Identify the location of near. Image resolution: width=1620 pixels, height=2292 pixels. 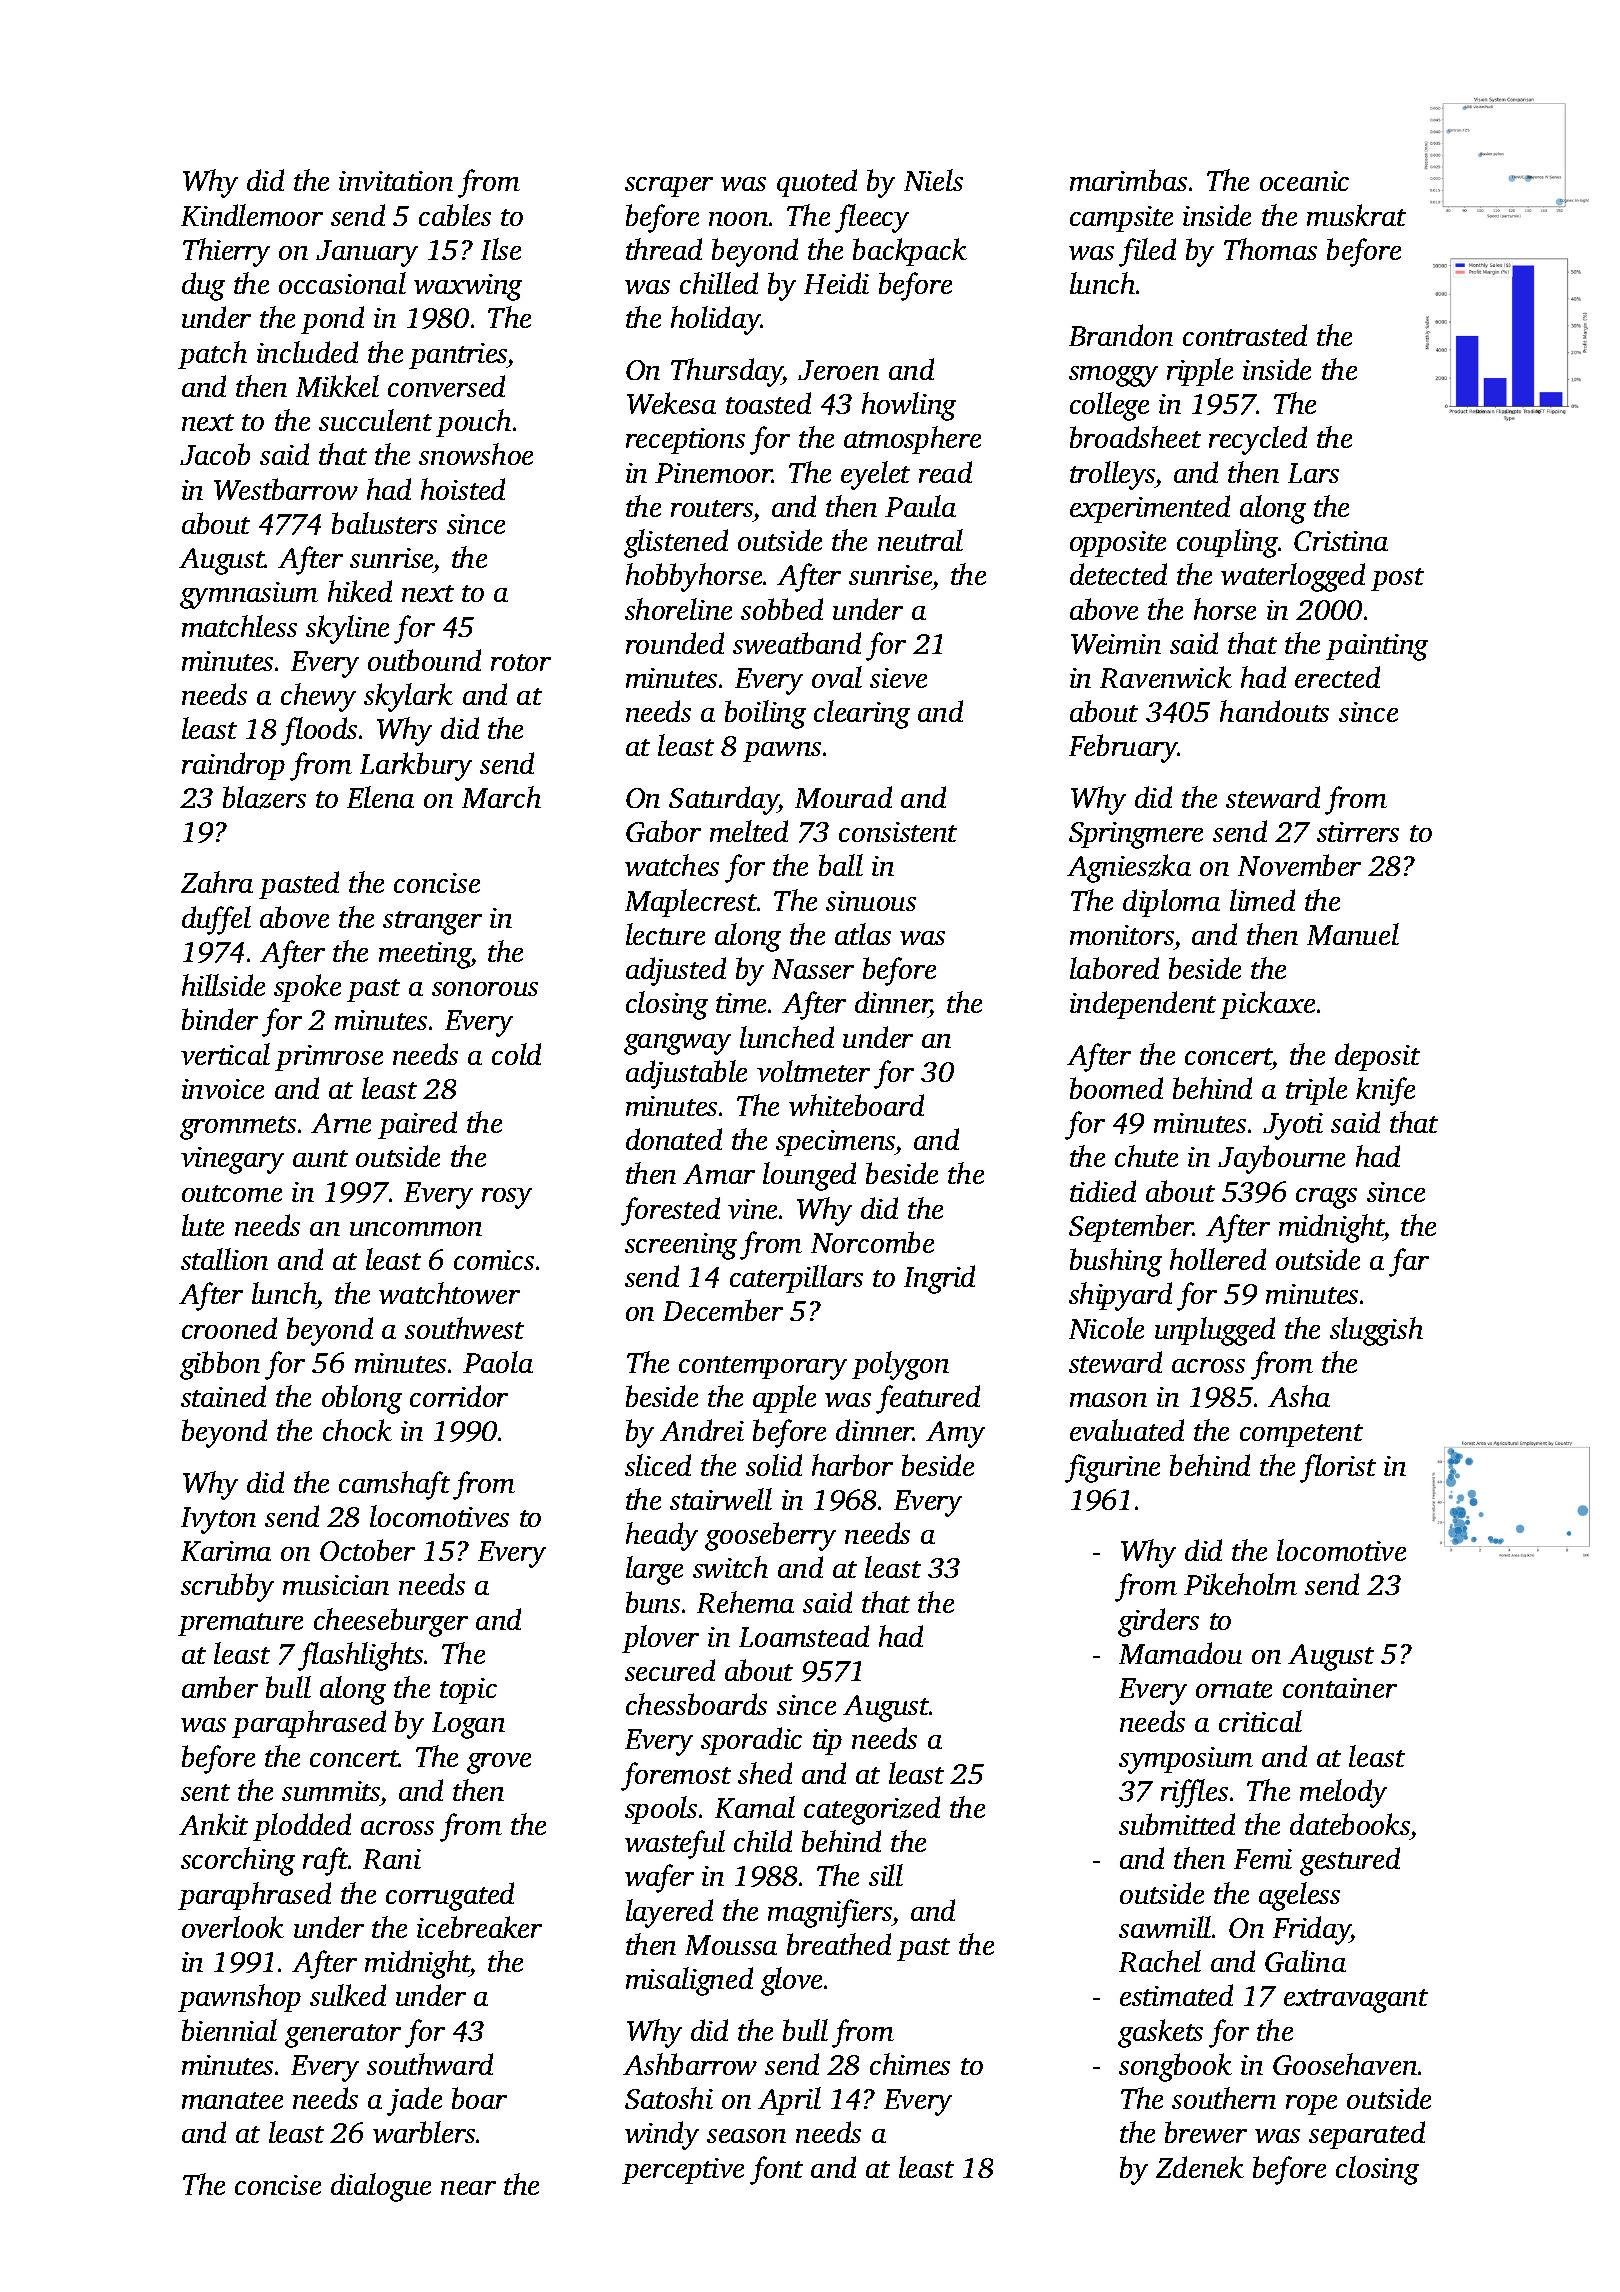
(468, 2188).
